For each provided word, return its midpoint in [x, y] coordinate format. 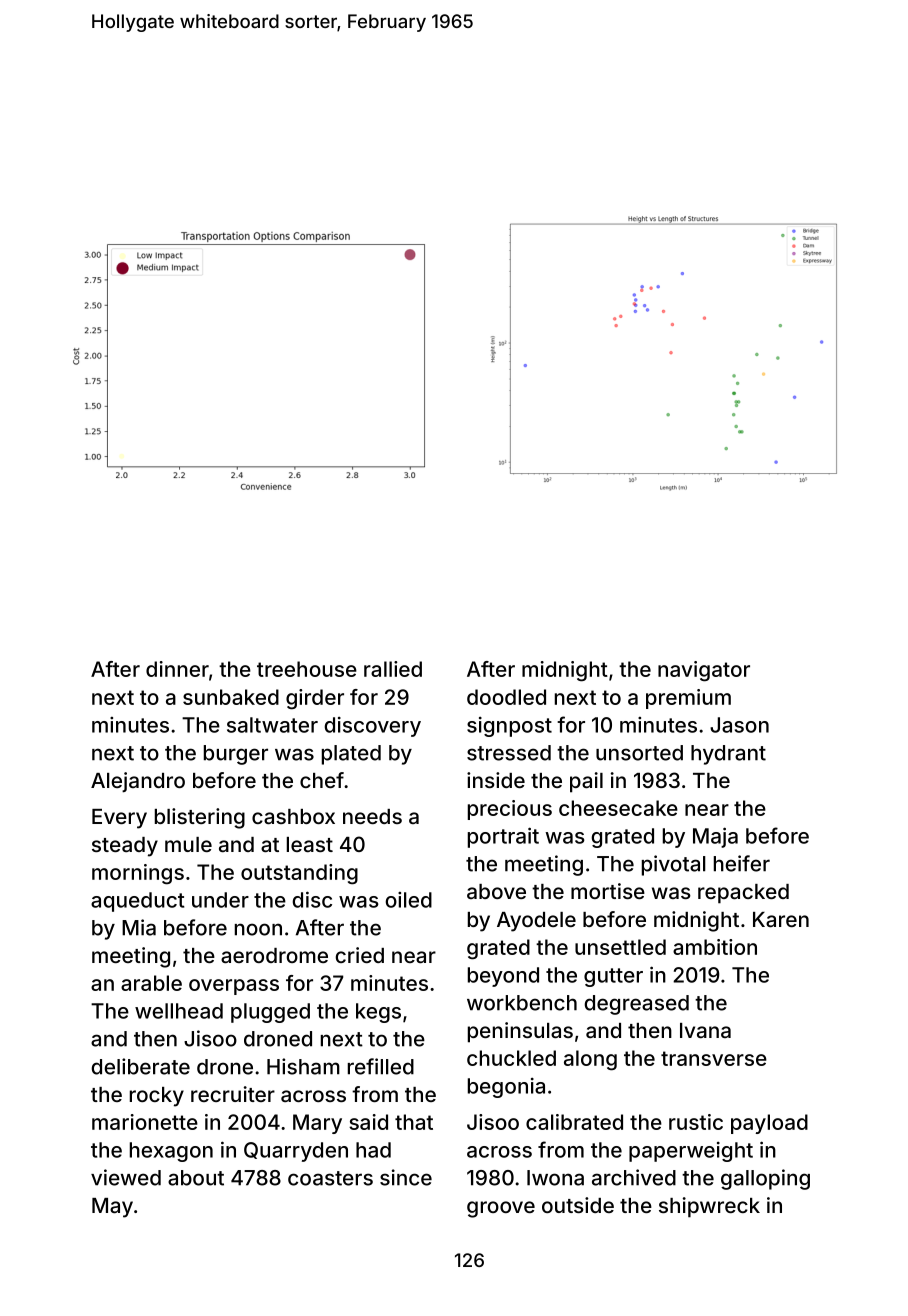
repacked [743, 894]
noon [258, 929]
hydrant [728, 755]
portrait [503, 837]
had [373, 1150]
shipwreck [709, 1207]
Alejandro [138, 782]
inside [496, 780]
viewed [126, 1177]
